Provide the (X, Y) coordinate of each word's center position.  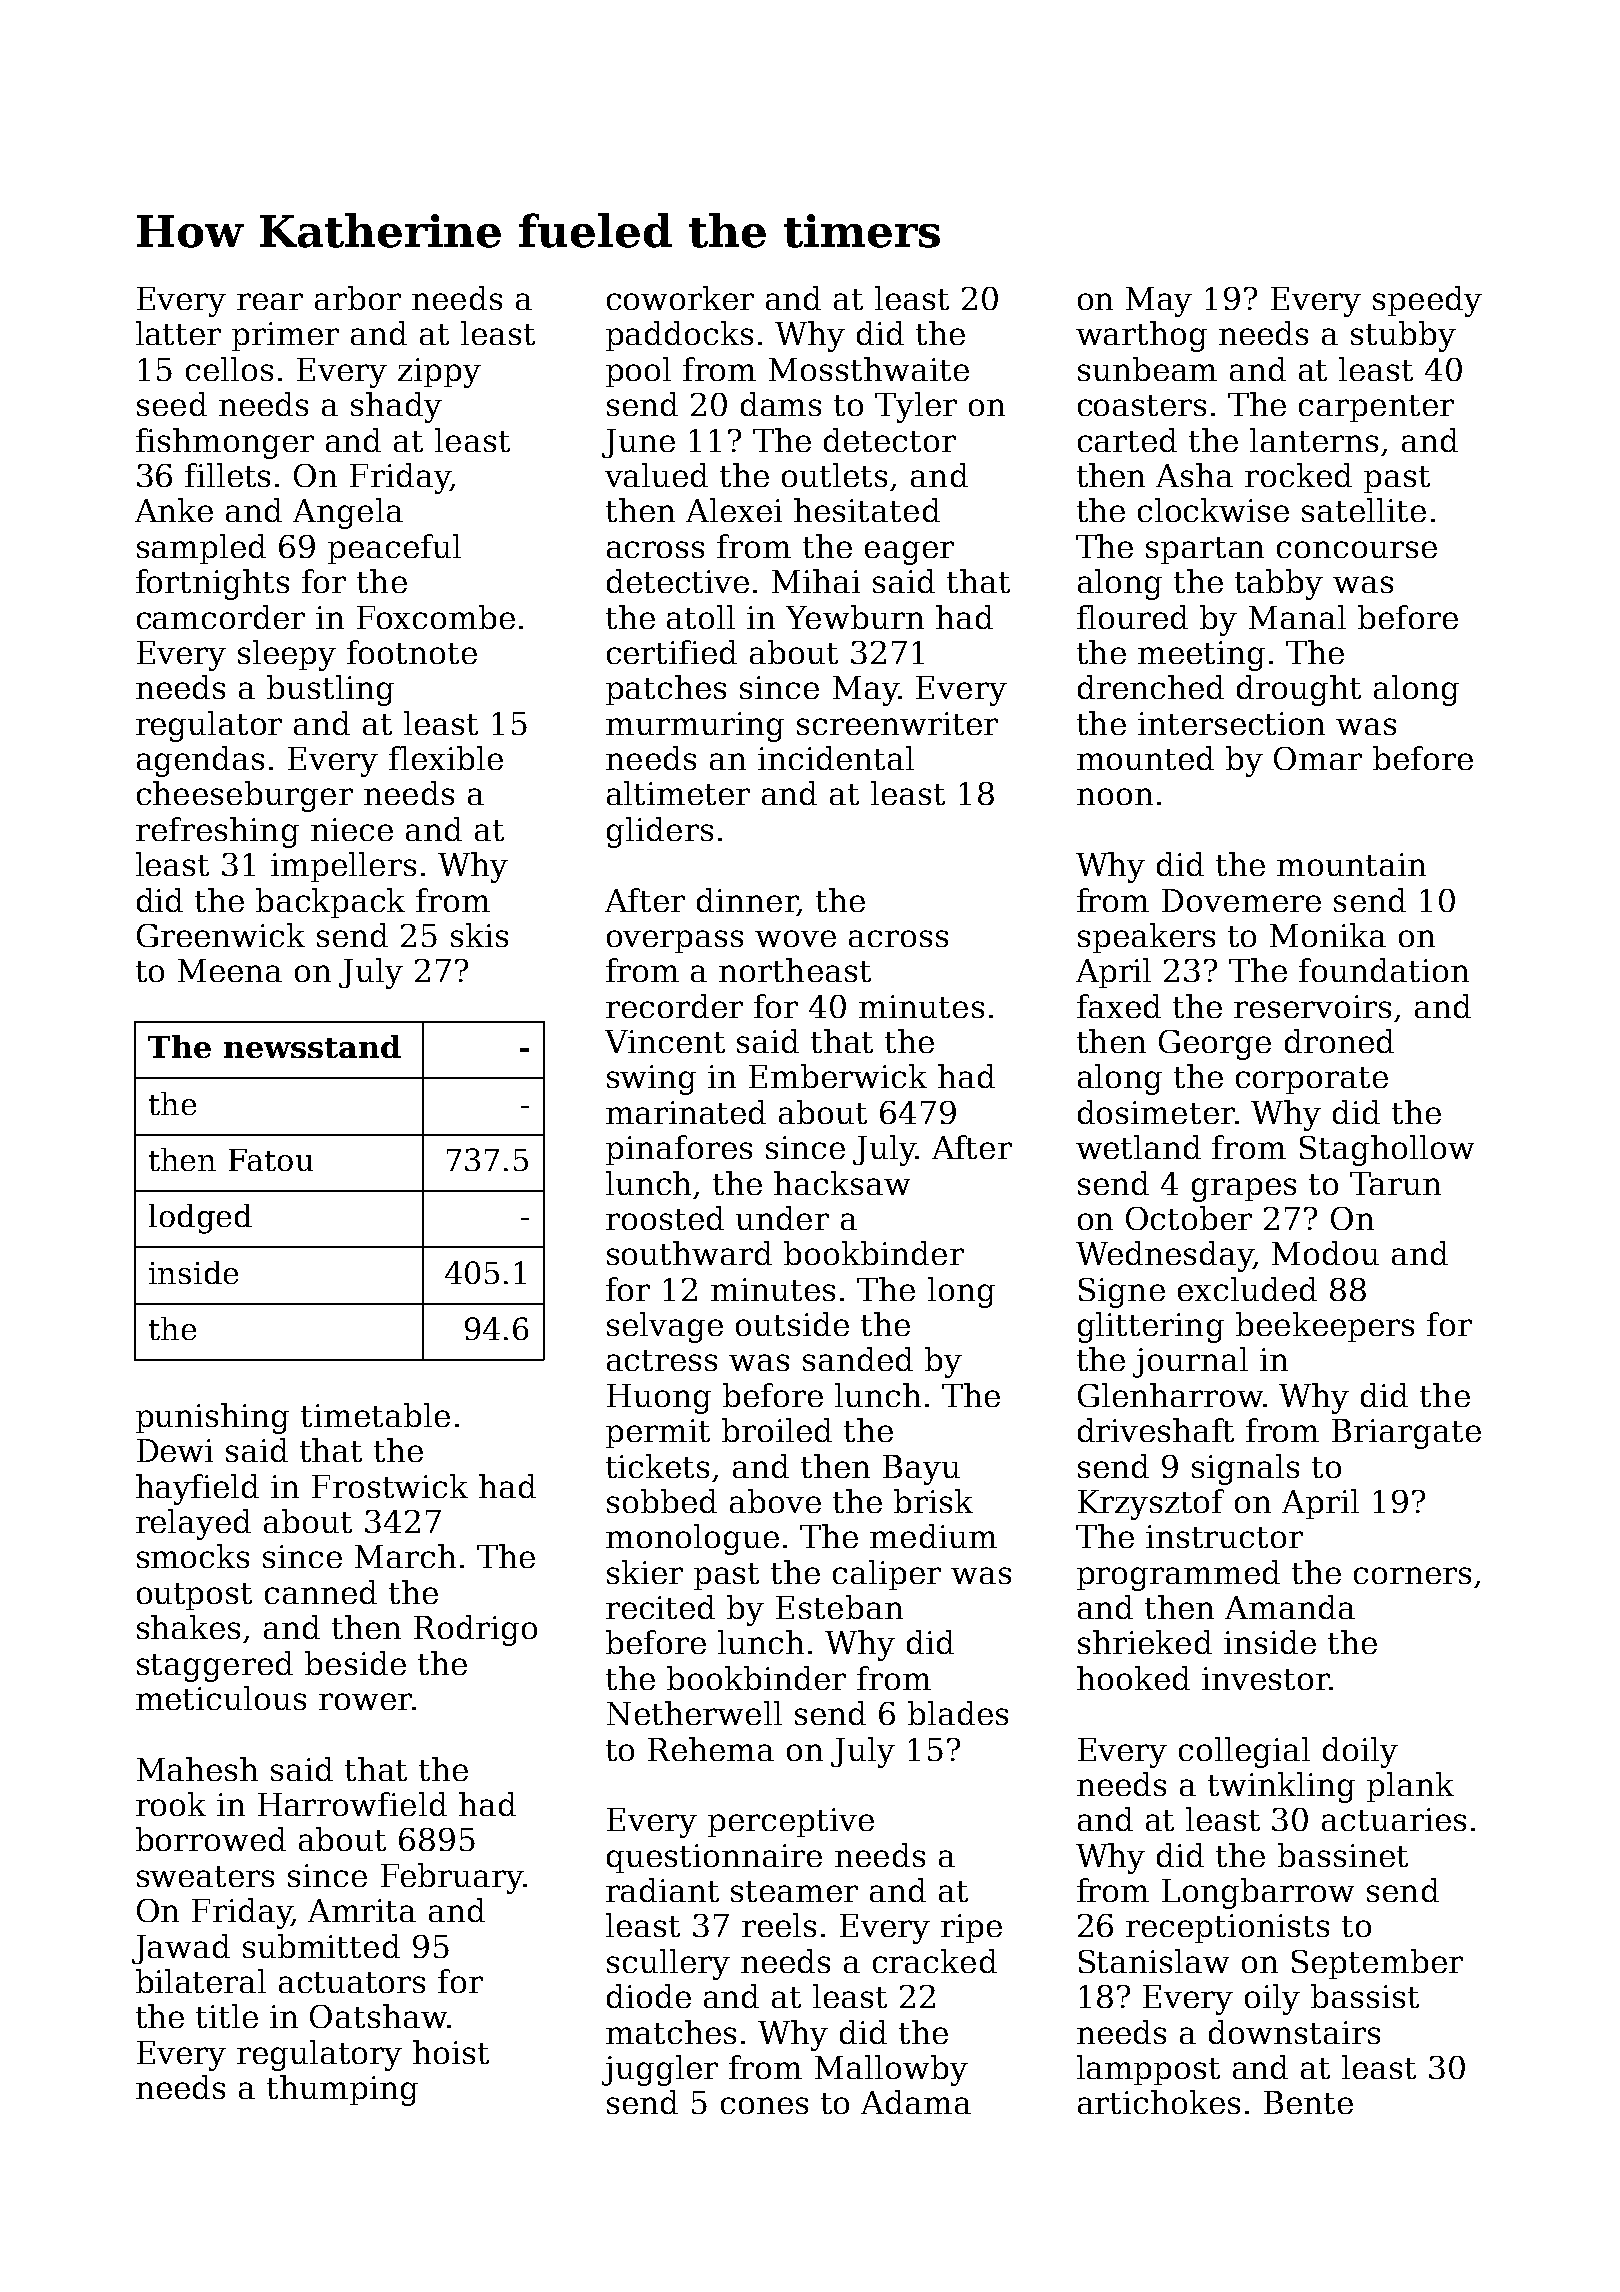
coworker (680, 298)
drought (1299, 690)
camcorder (221, 617)
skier (645, 1572)
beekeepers (1325, 1327)
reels (779, 1925)
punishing (212, 1418)
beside (355, 1663)
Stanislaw (1154, 1961)
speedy (1427, 301)
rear (270, 301)
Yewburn (855, 617)
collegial (1244, 1752)
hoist (451, 2052)
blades (958, 1713)
